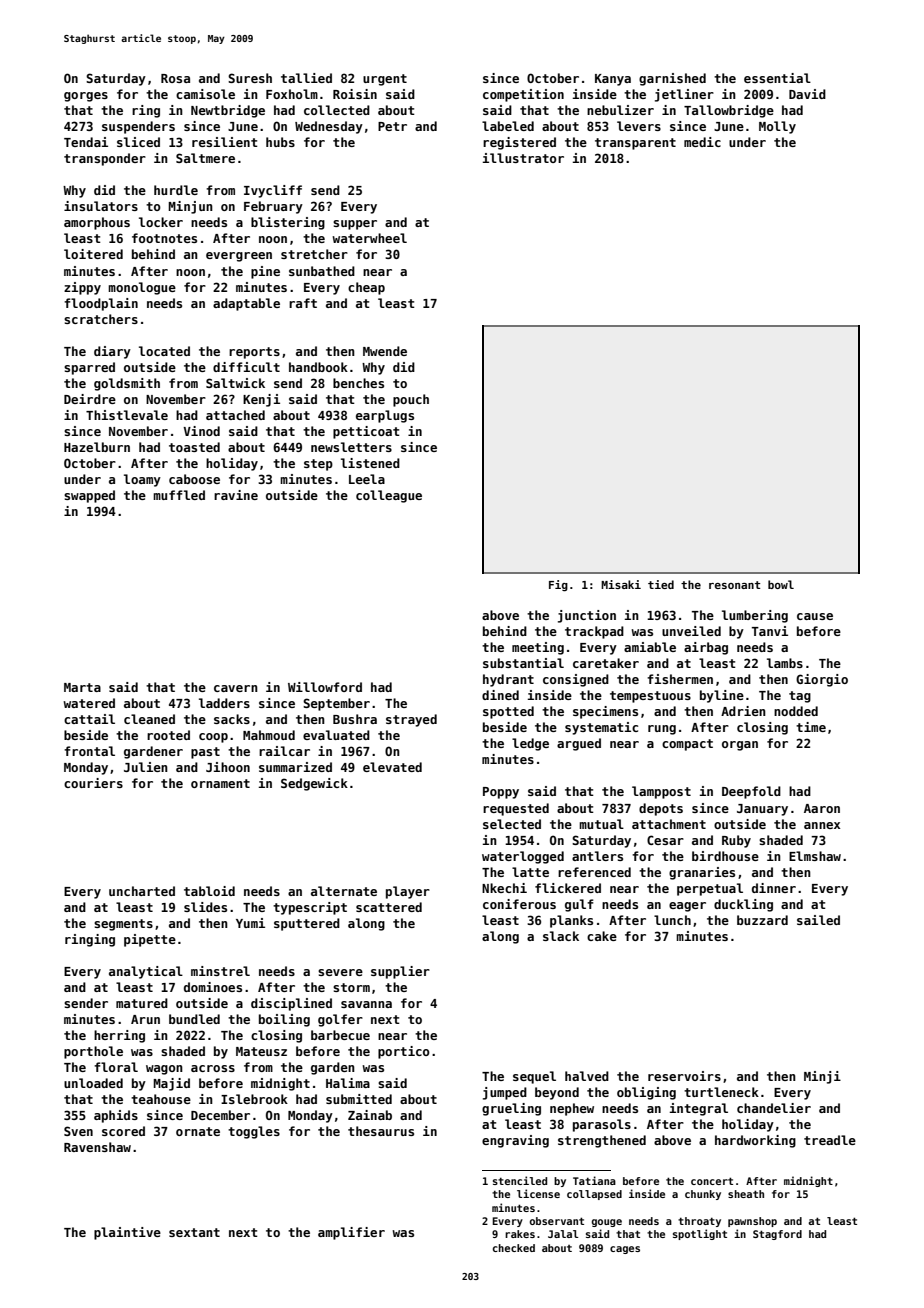  Describe the element at coordinates (389, 496) in the screenshot. I see `colleague` at that location.
